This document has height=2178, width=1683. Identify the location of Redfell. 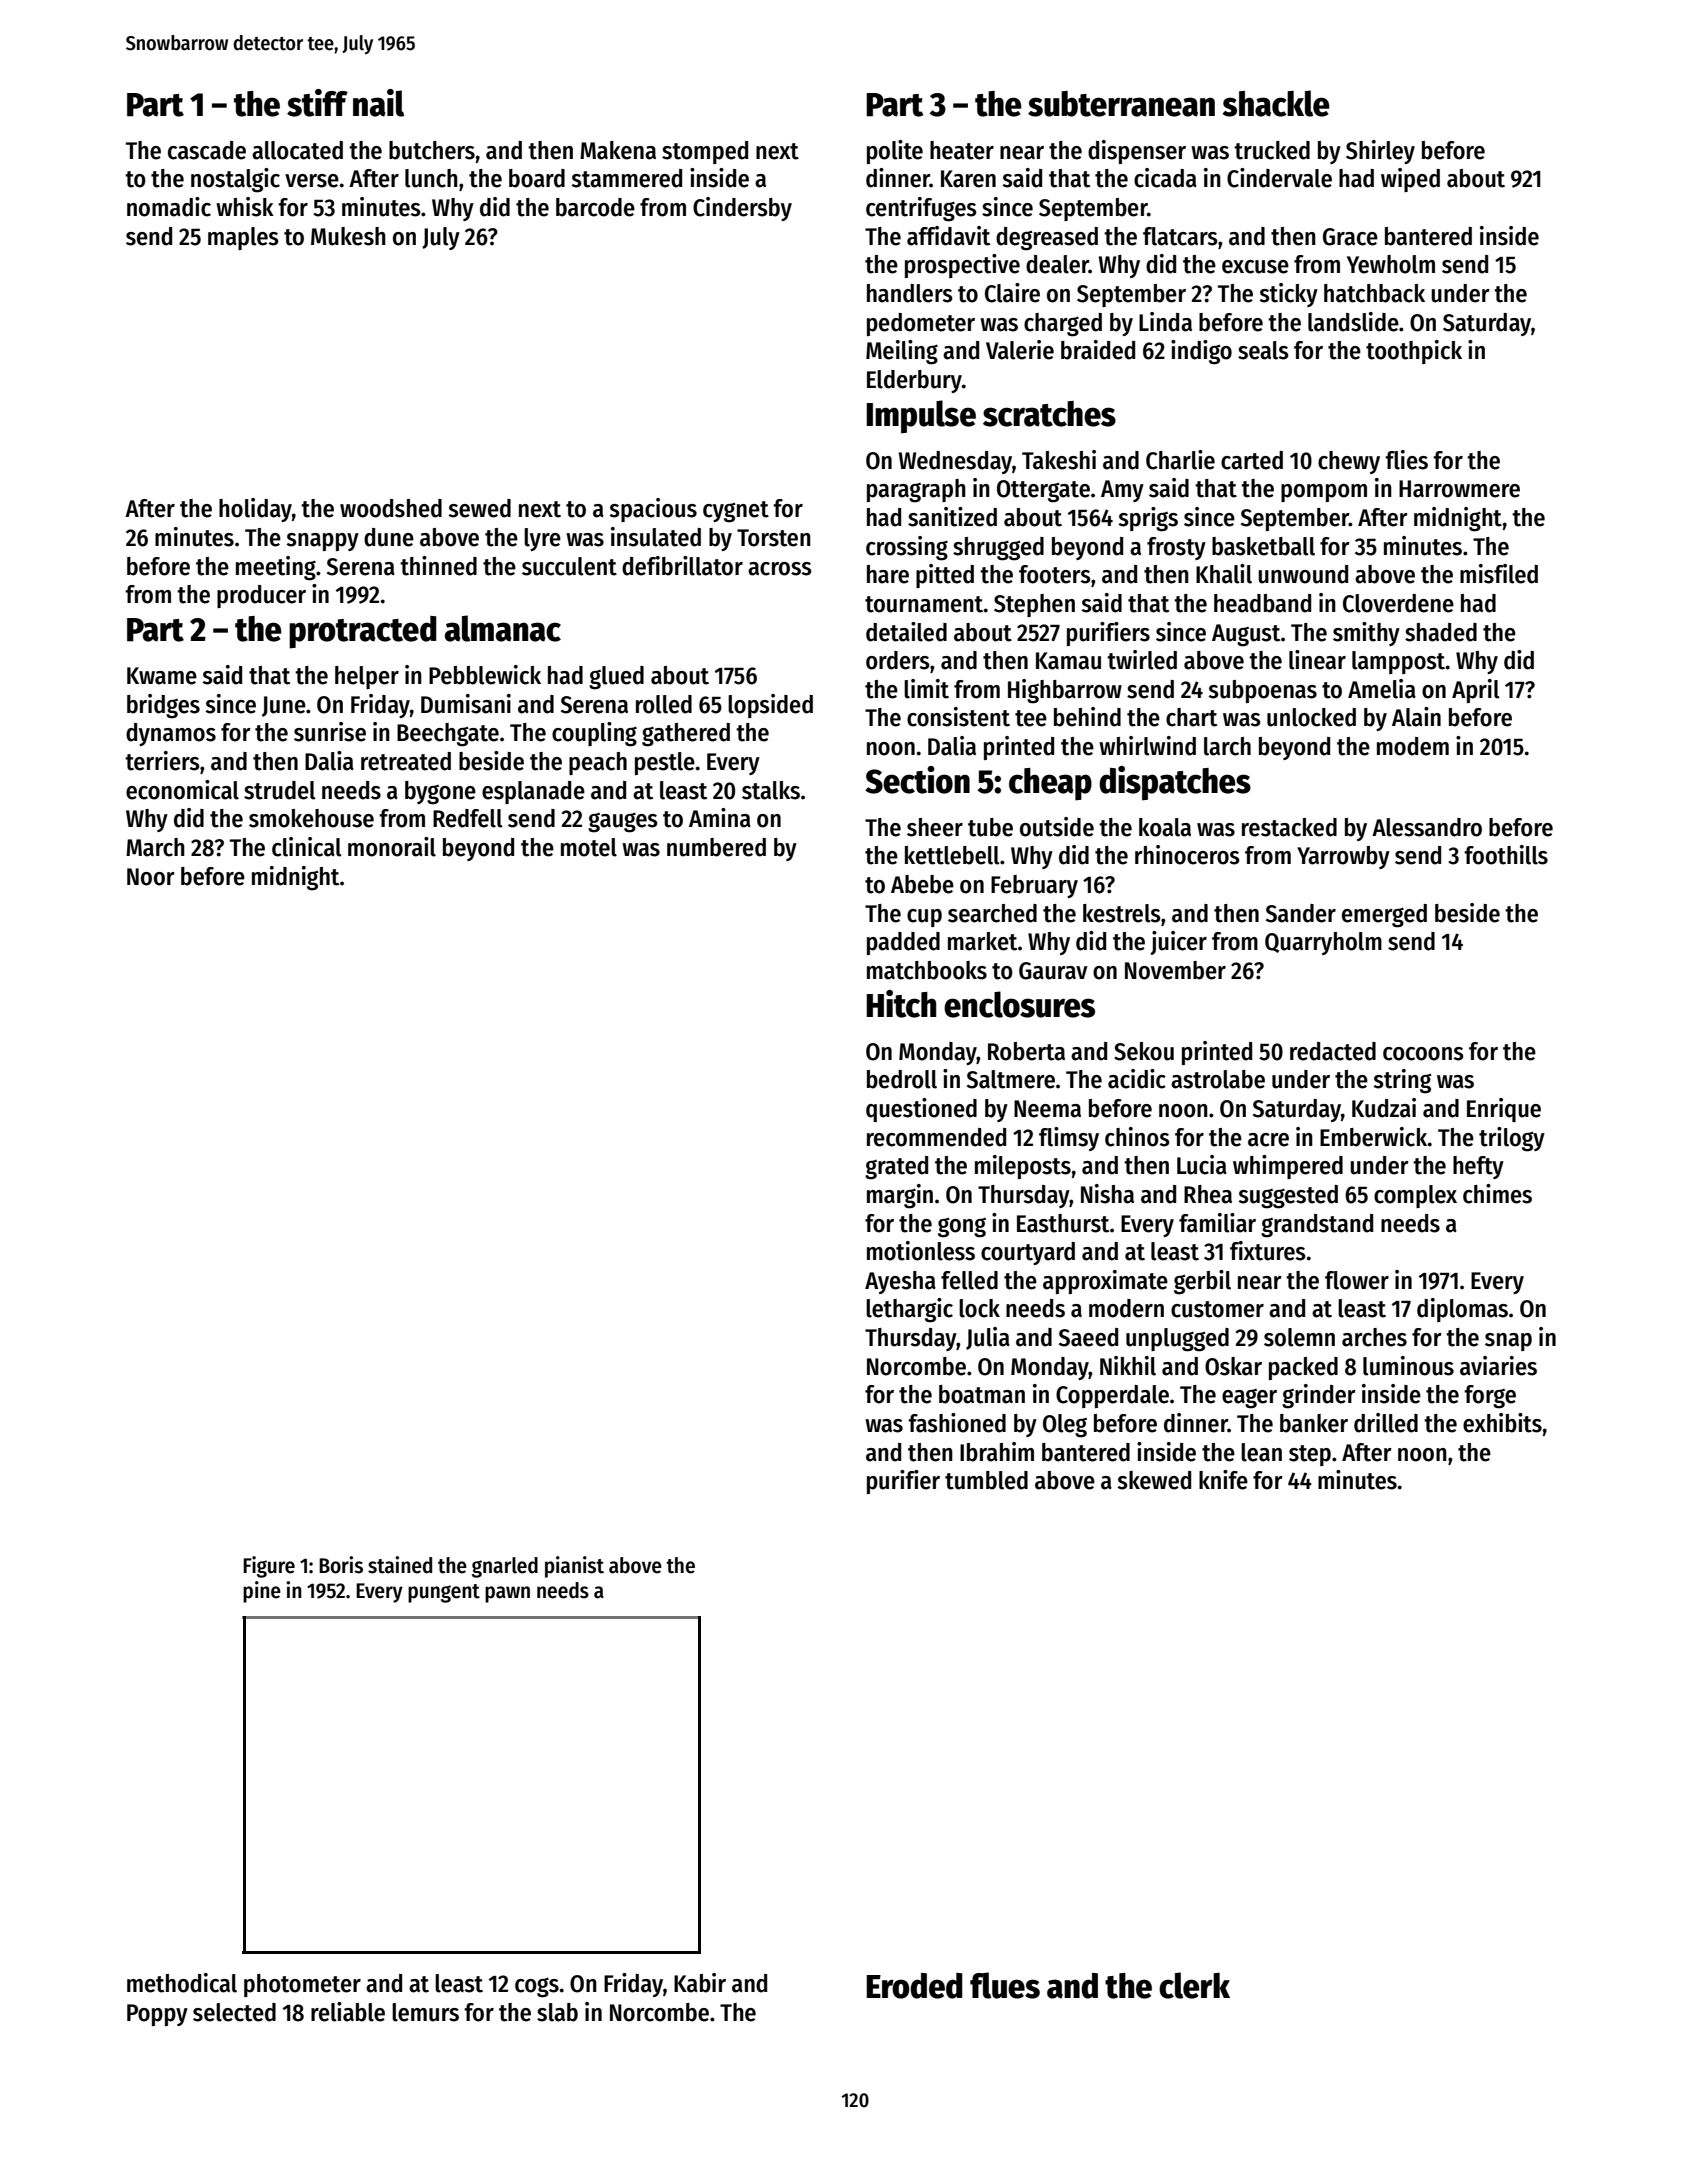
(468, 818).
